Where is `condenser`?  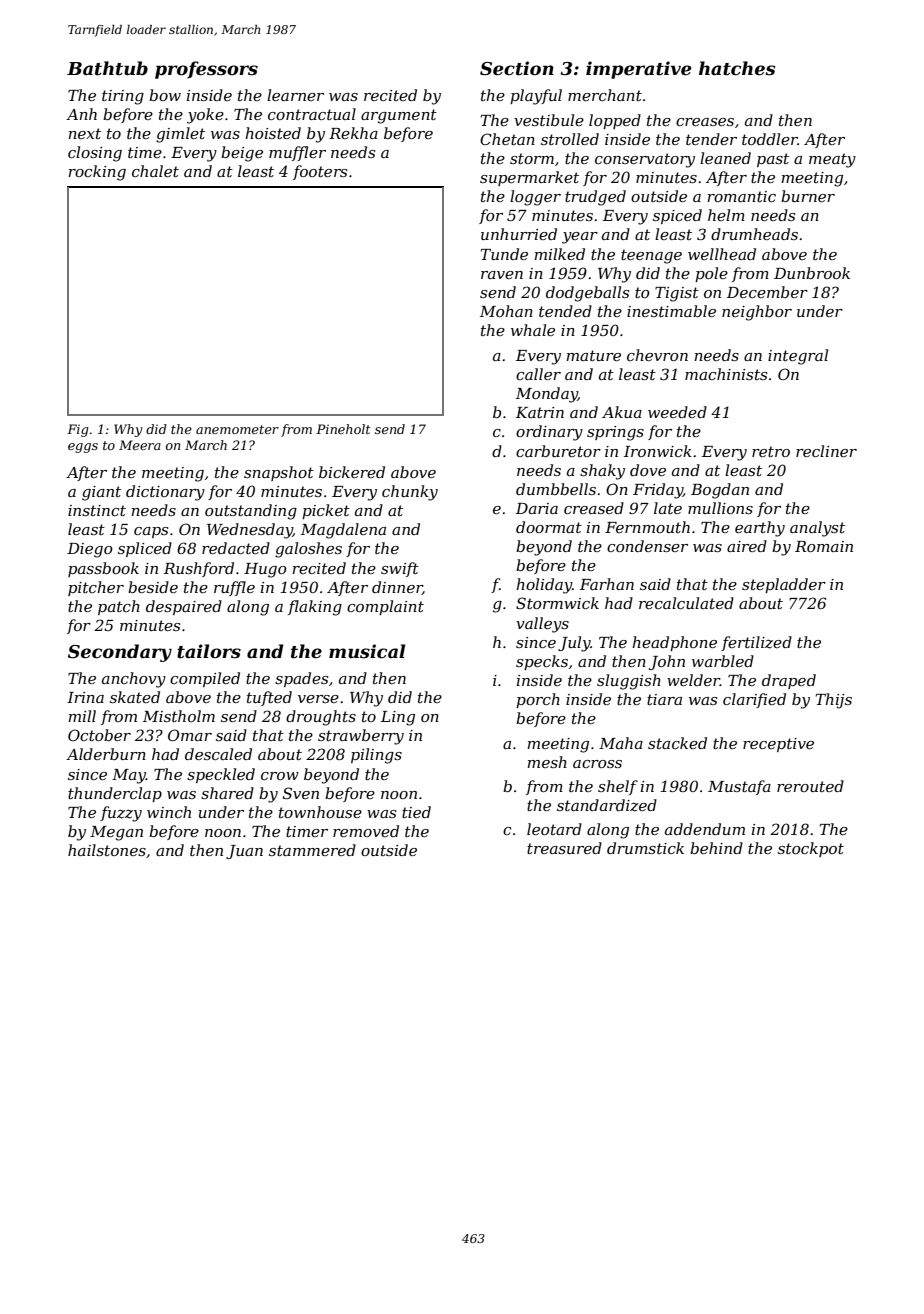 condenser is located at coordinates (647, 546).
